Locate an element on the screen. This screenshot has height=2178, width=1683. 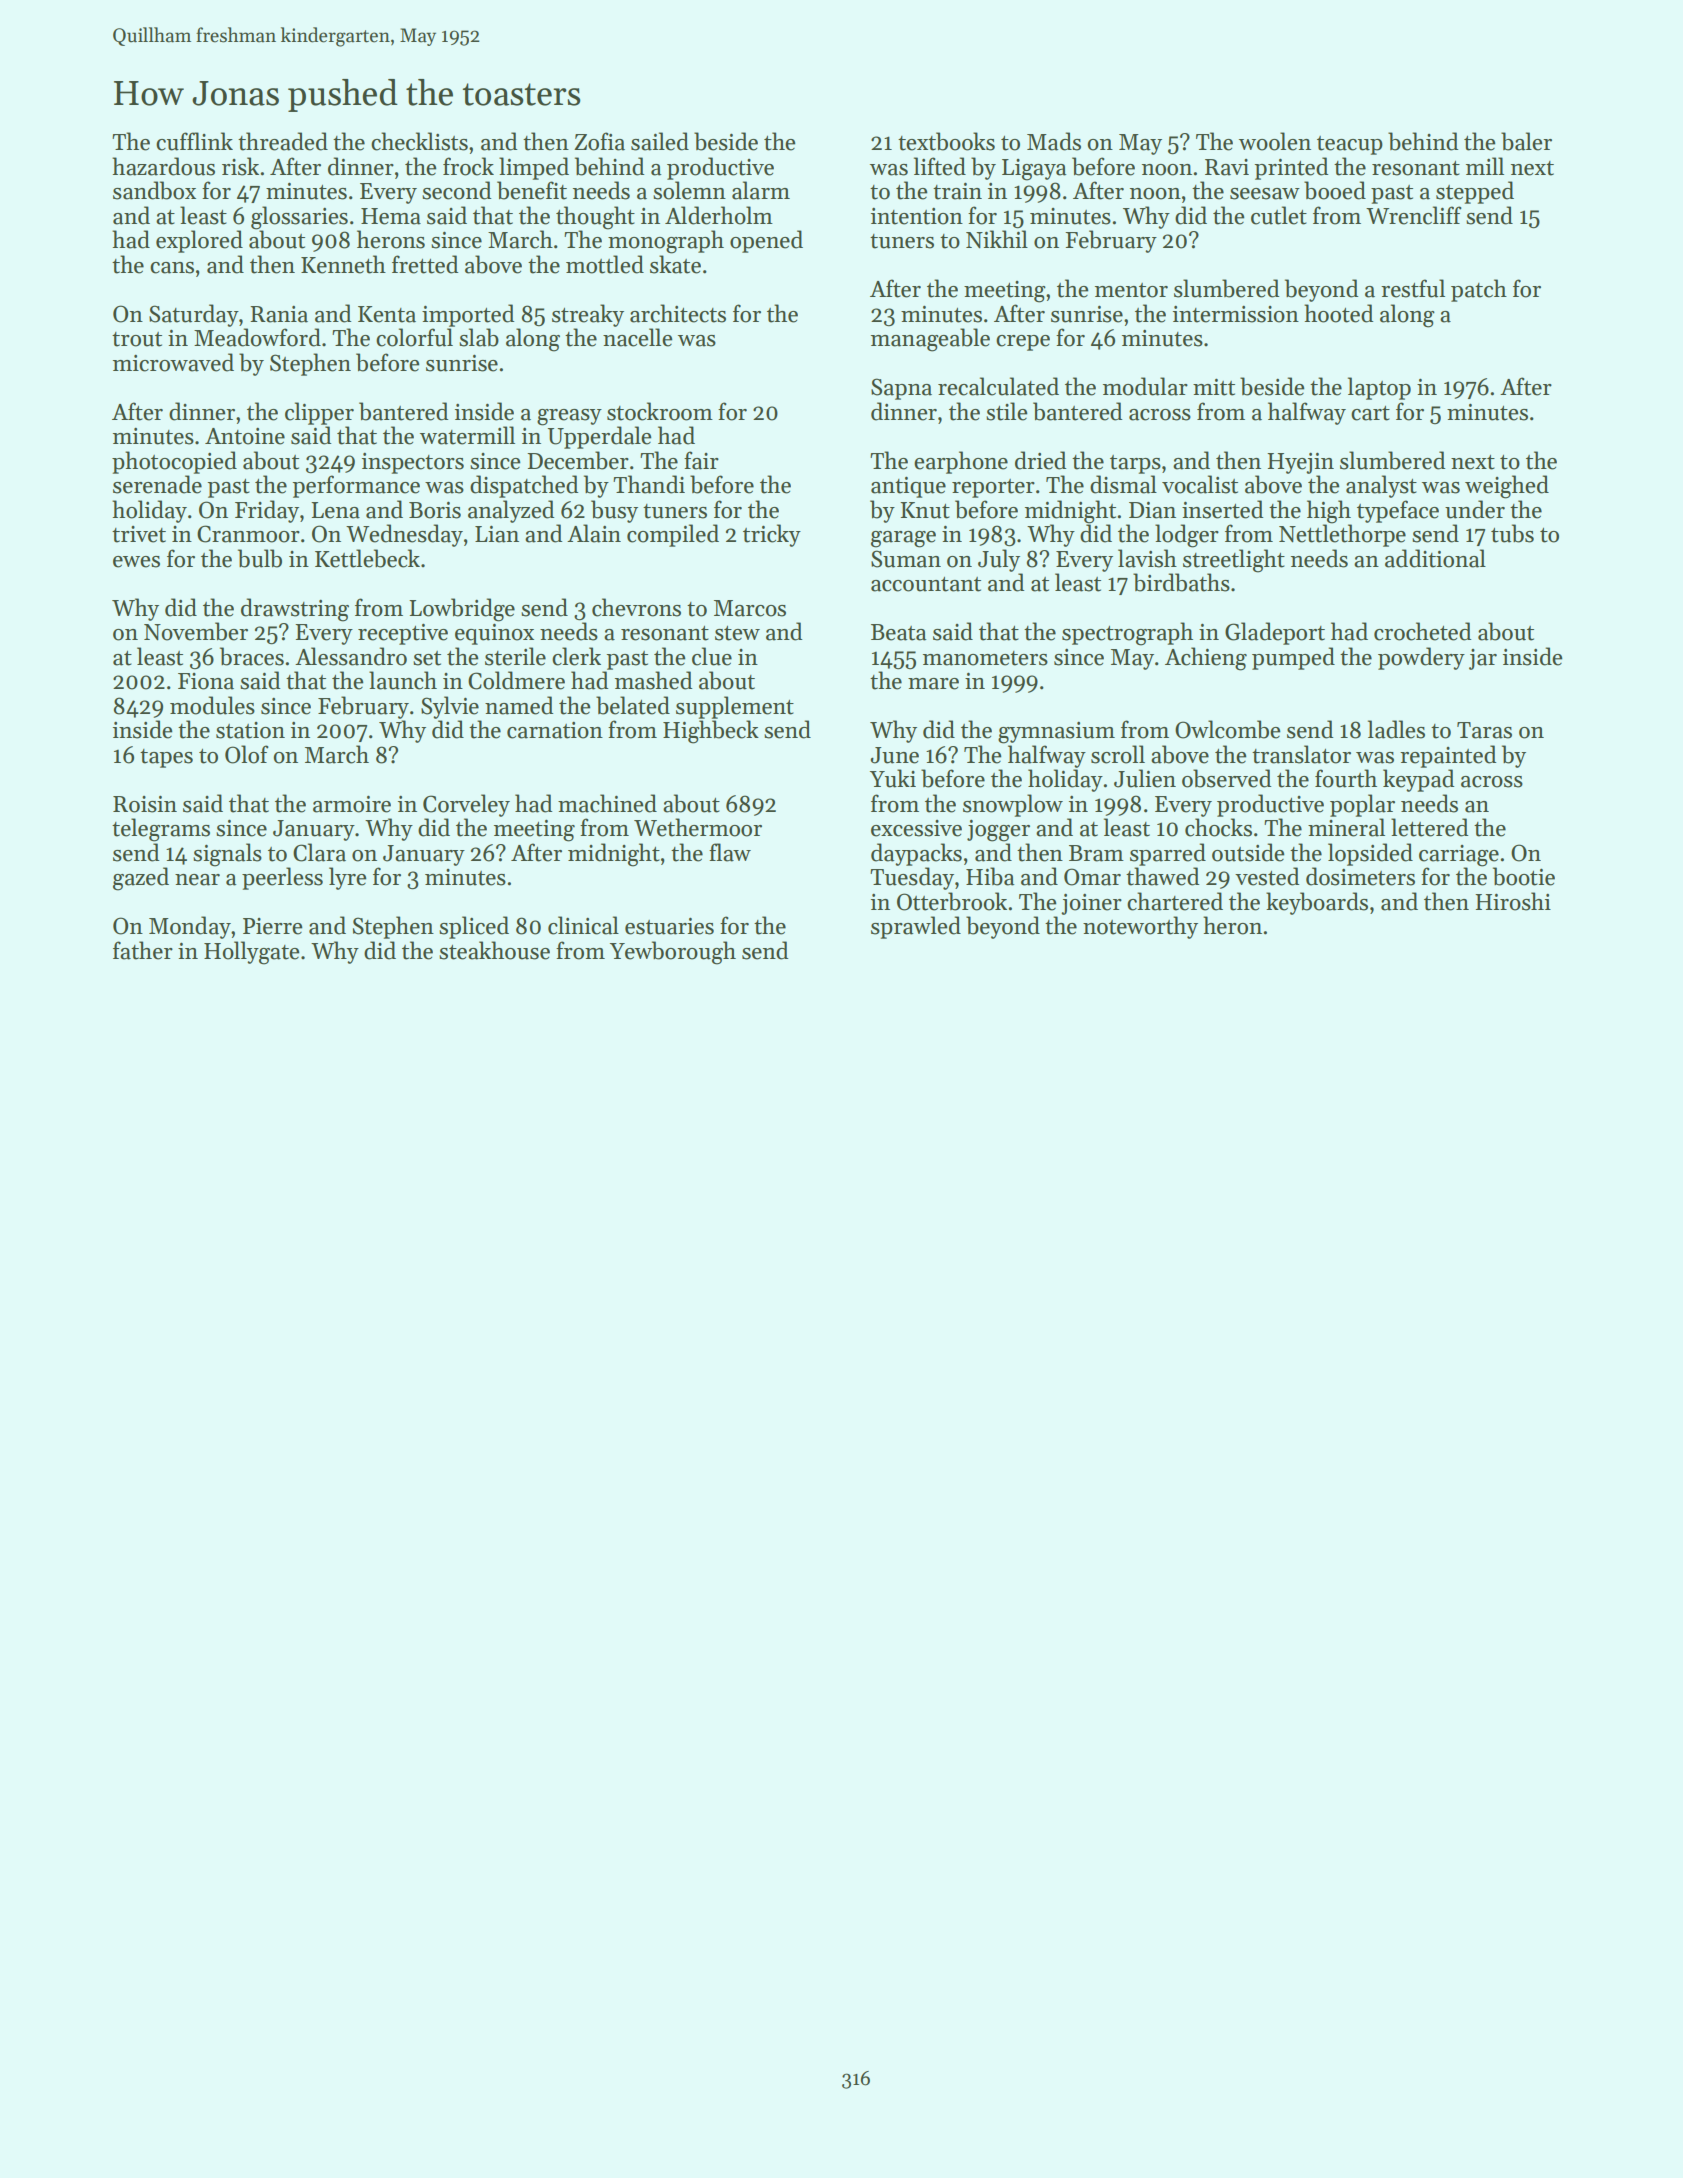
Hollygate is located at coordinates (251, 953).
